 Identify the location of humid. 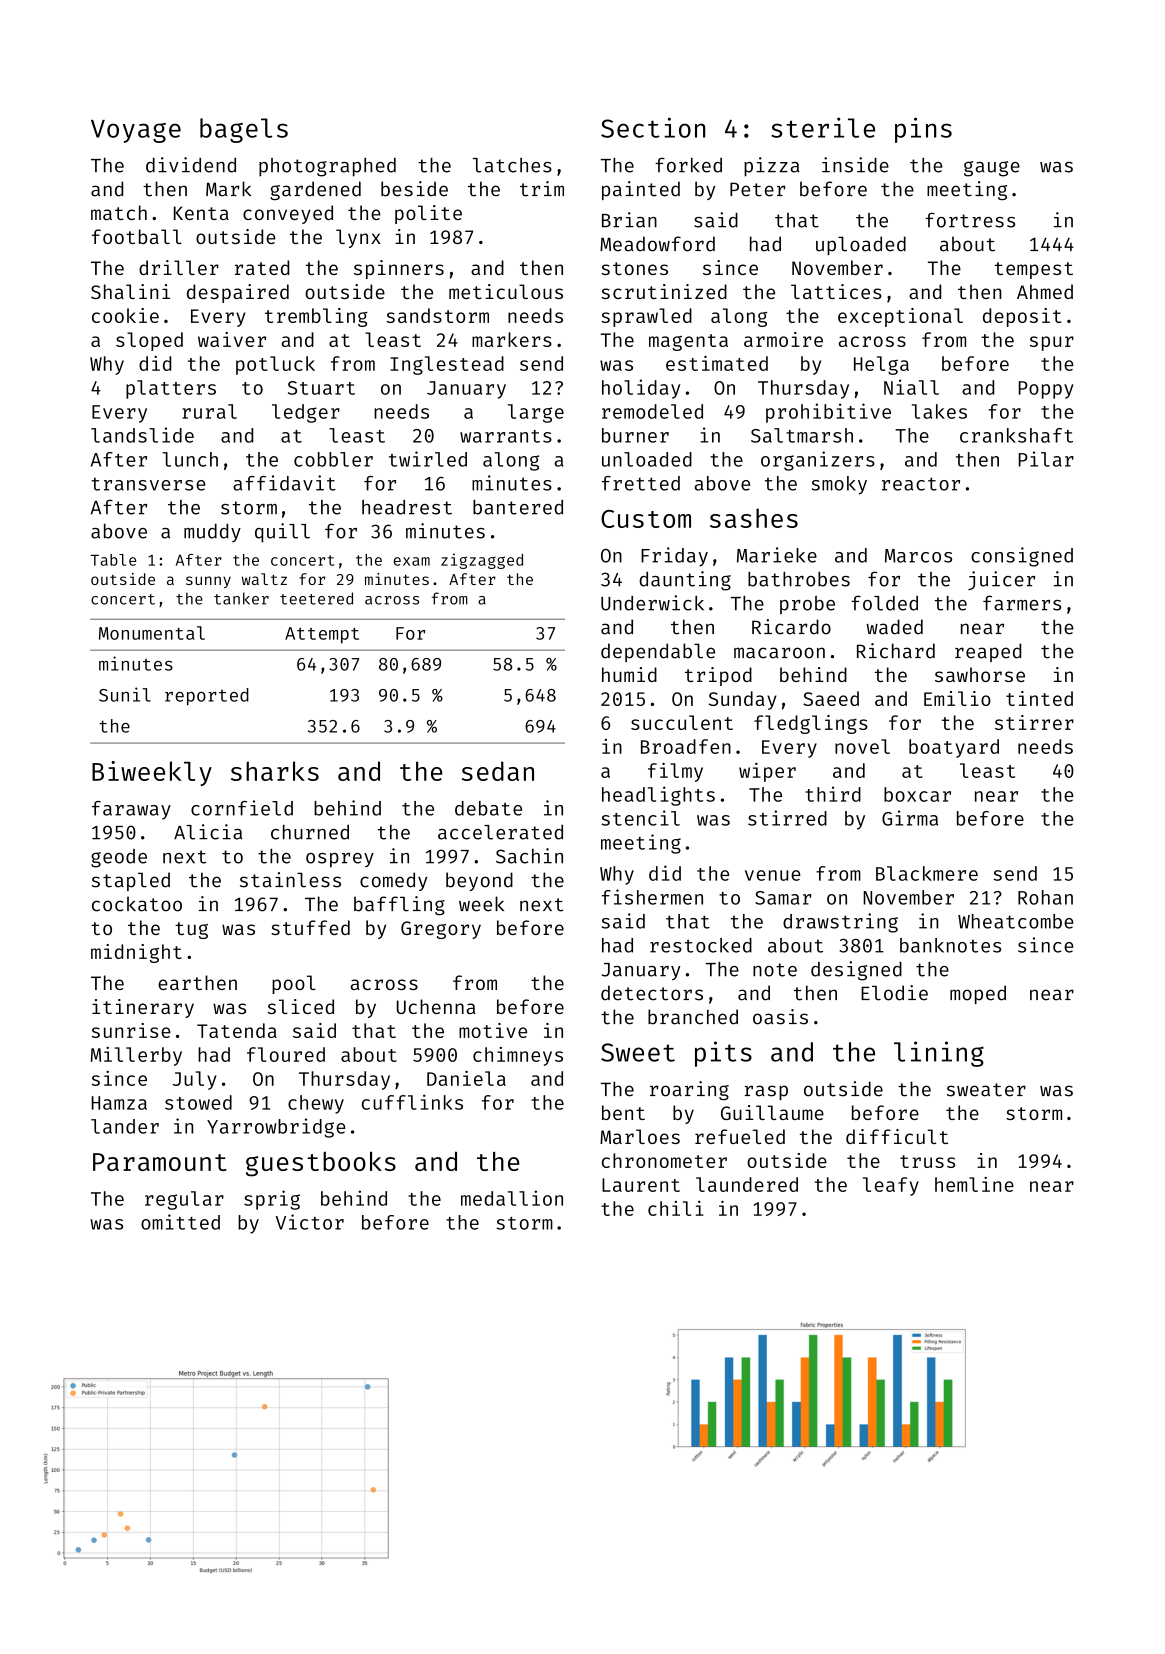
(629, 674).
